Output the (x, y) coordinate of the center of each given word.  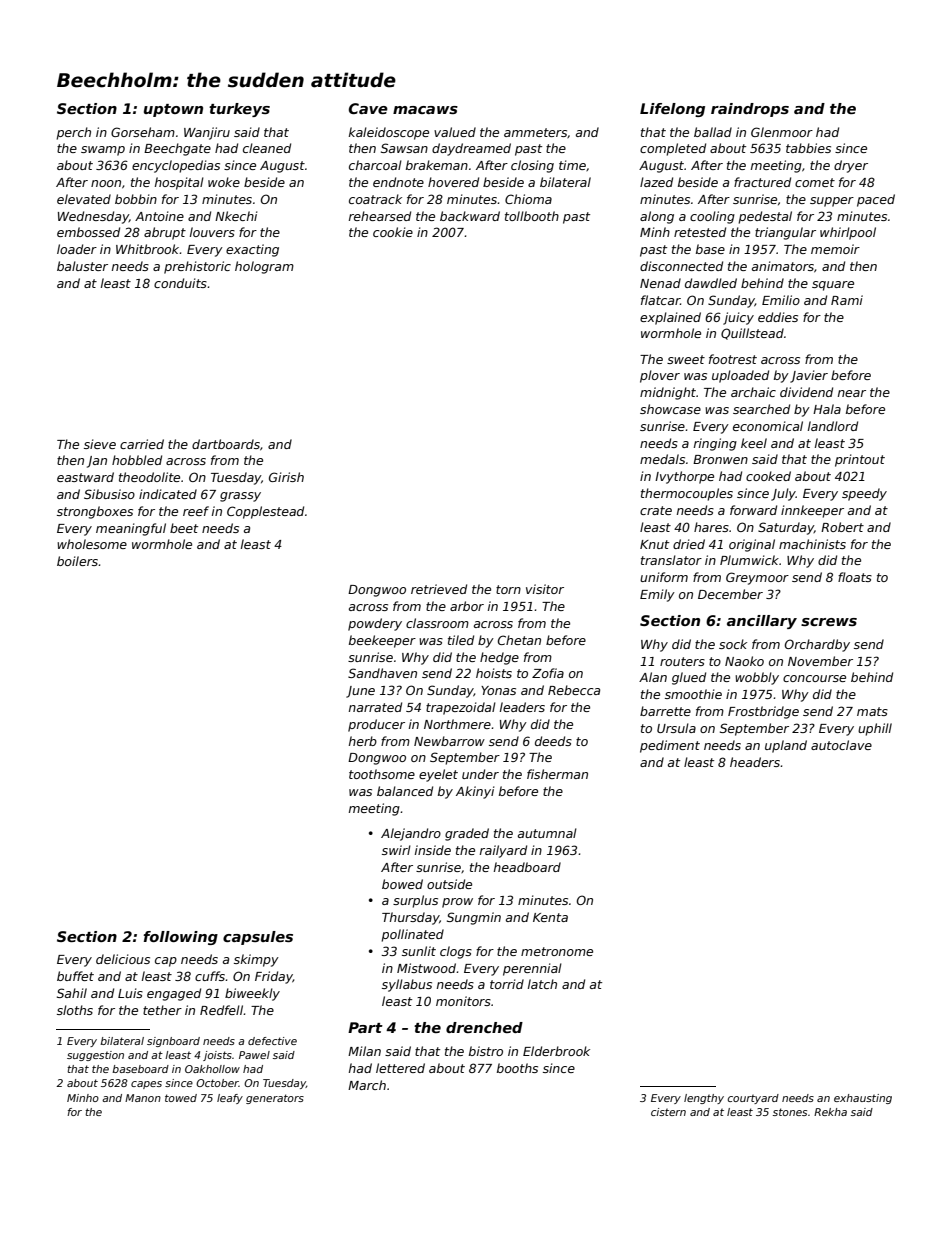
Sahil (72, 993)
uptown (173, 110)
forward (753, 510)
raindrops (750, 110)
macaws (425, 110)
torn (508, 589)
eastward (85, 477)
